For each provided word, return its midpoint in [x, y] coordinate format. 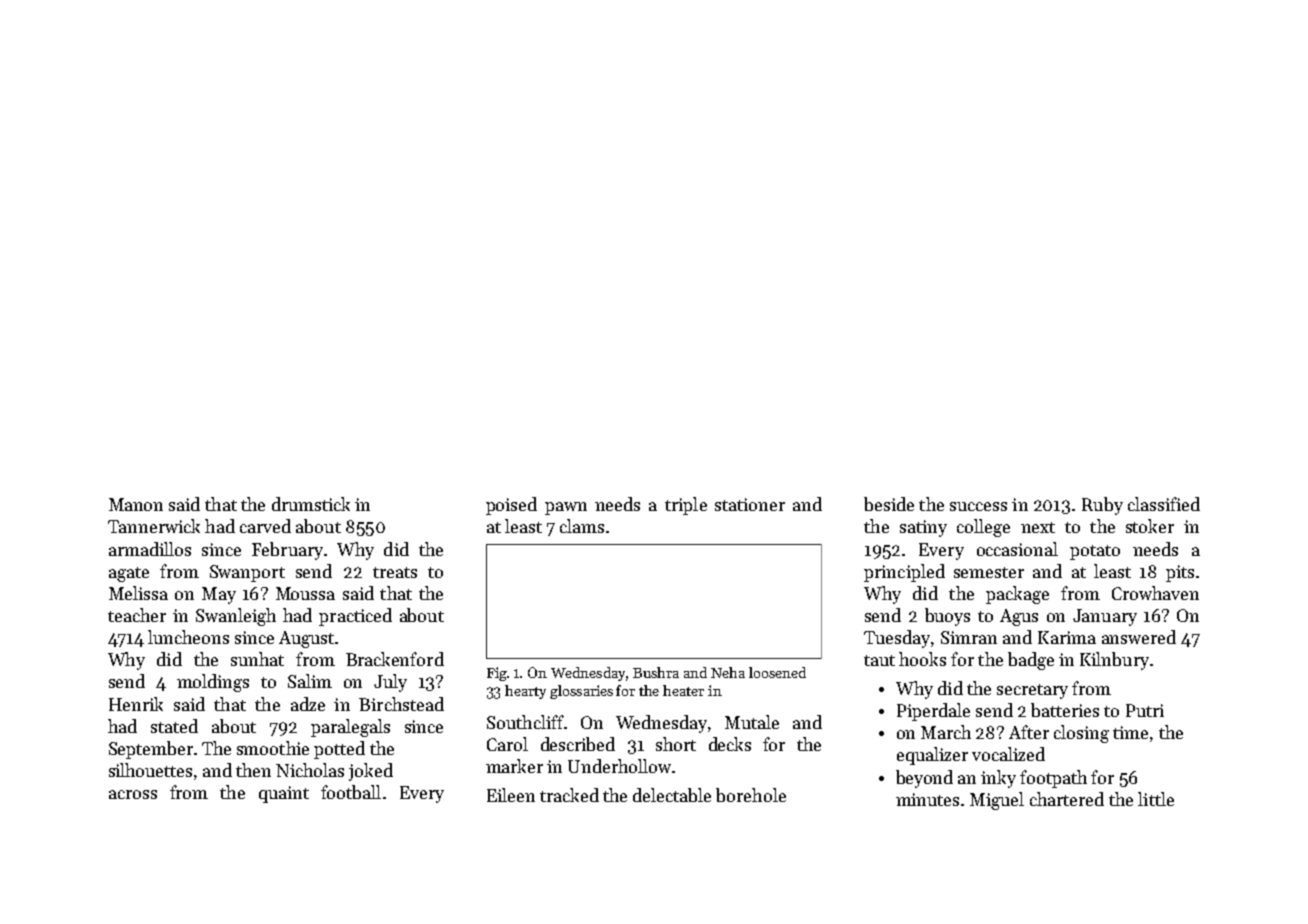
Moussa [305, 593]
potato [1095, 552]
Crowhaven [1155, 593]
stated [174, 726]
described [578, 744]
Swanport [247, 573]
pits [1180, 573]
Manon [136, 504]
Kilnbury [1114, 661]
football [351, 792]
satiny [923, 528]
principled [904, 573]
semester [989, 572]
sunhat [257, 659]
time [1130, 732]
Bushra [656, 672]
